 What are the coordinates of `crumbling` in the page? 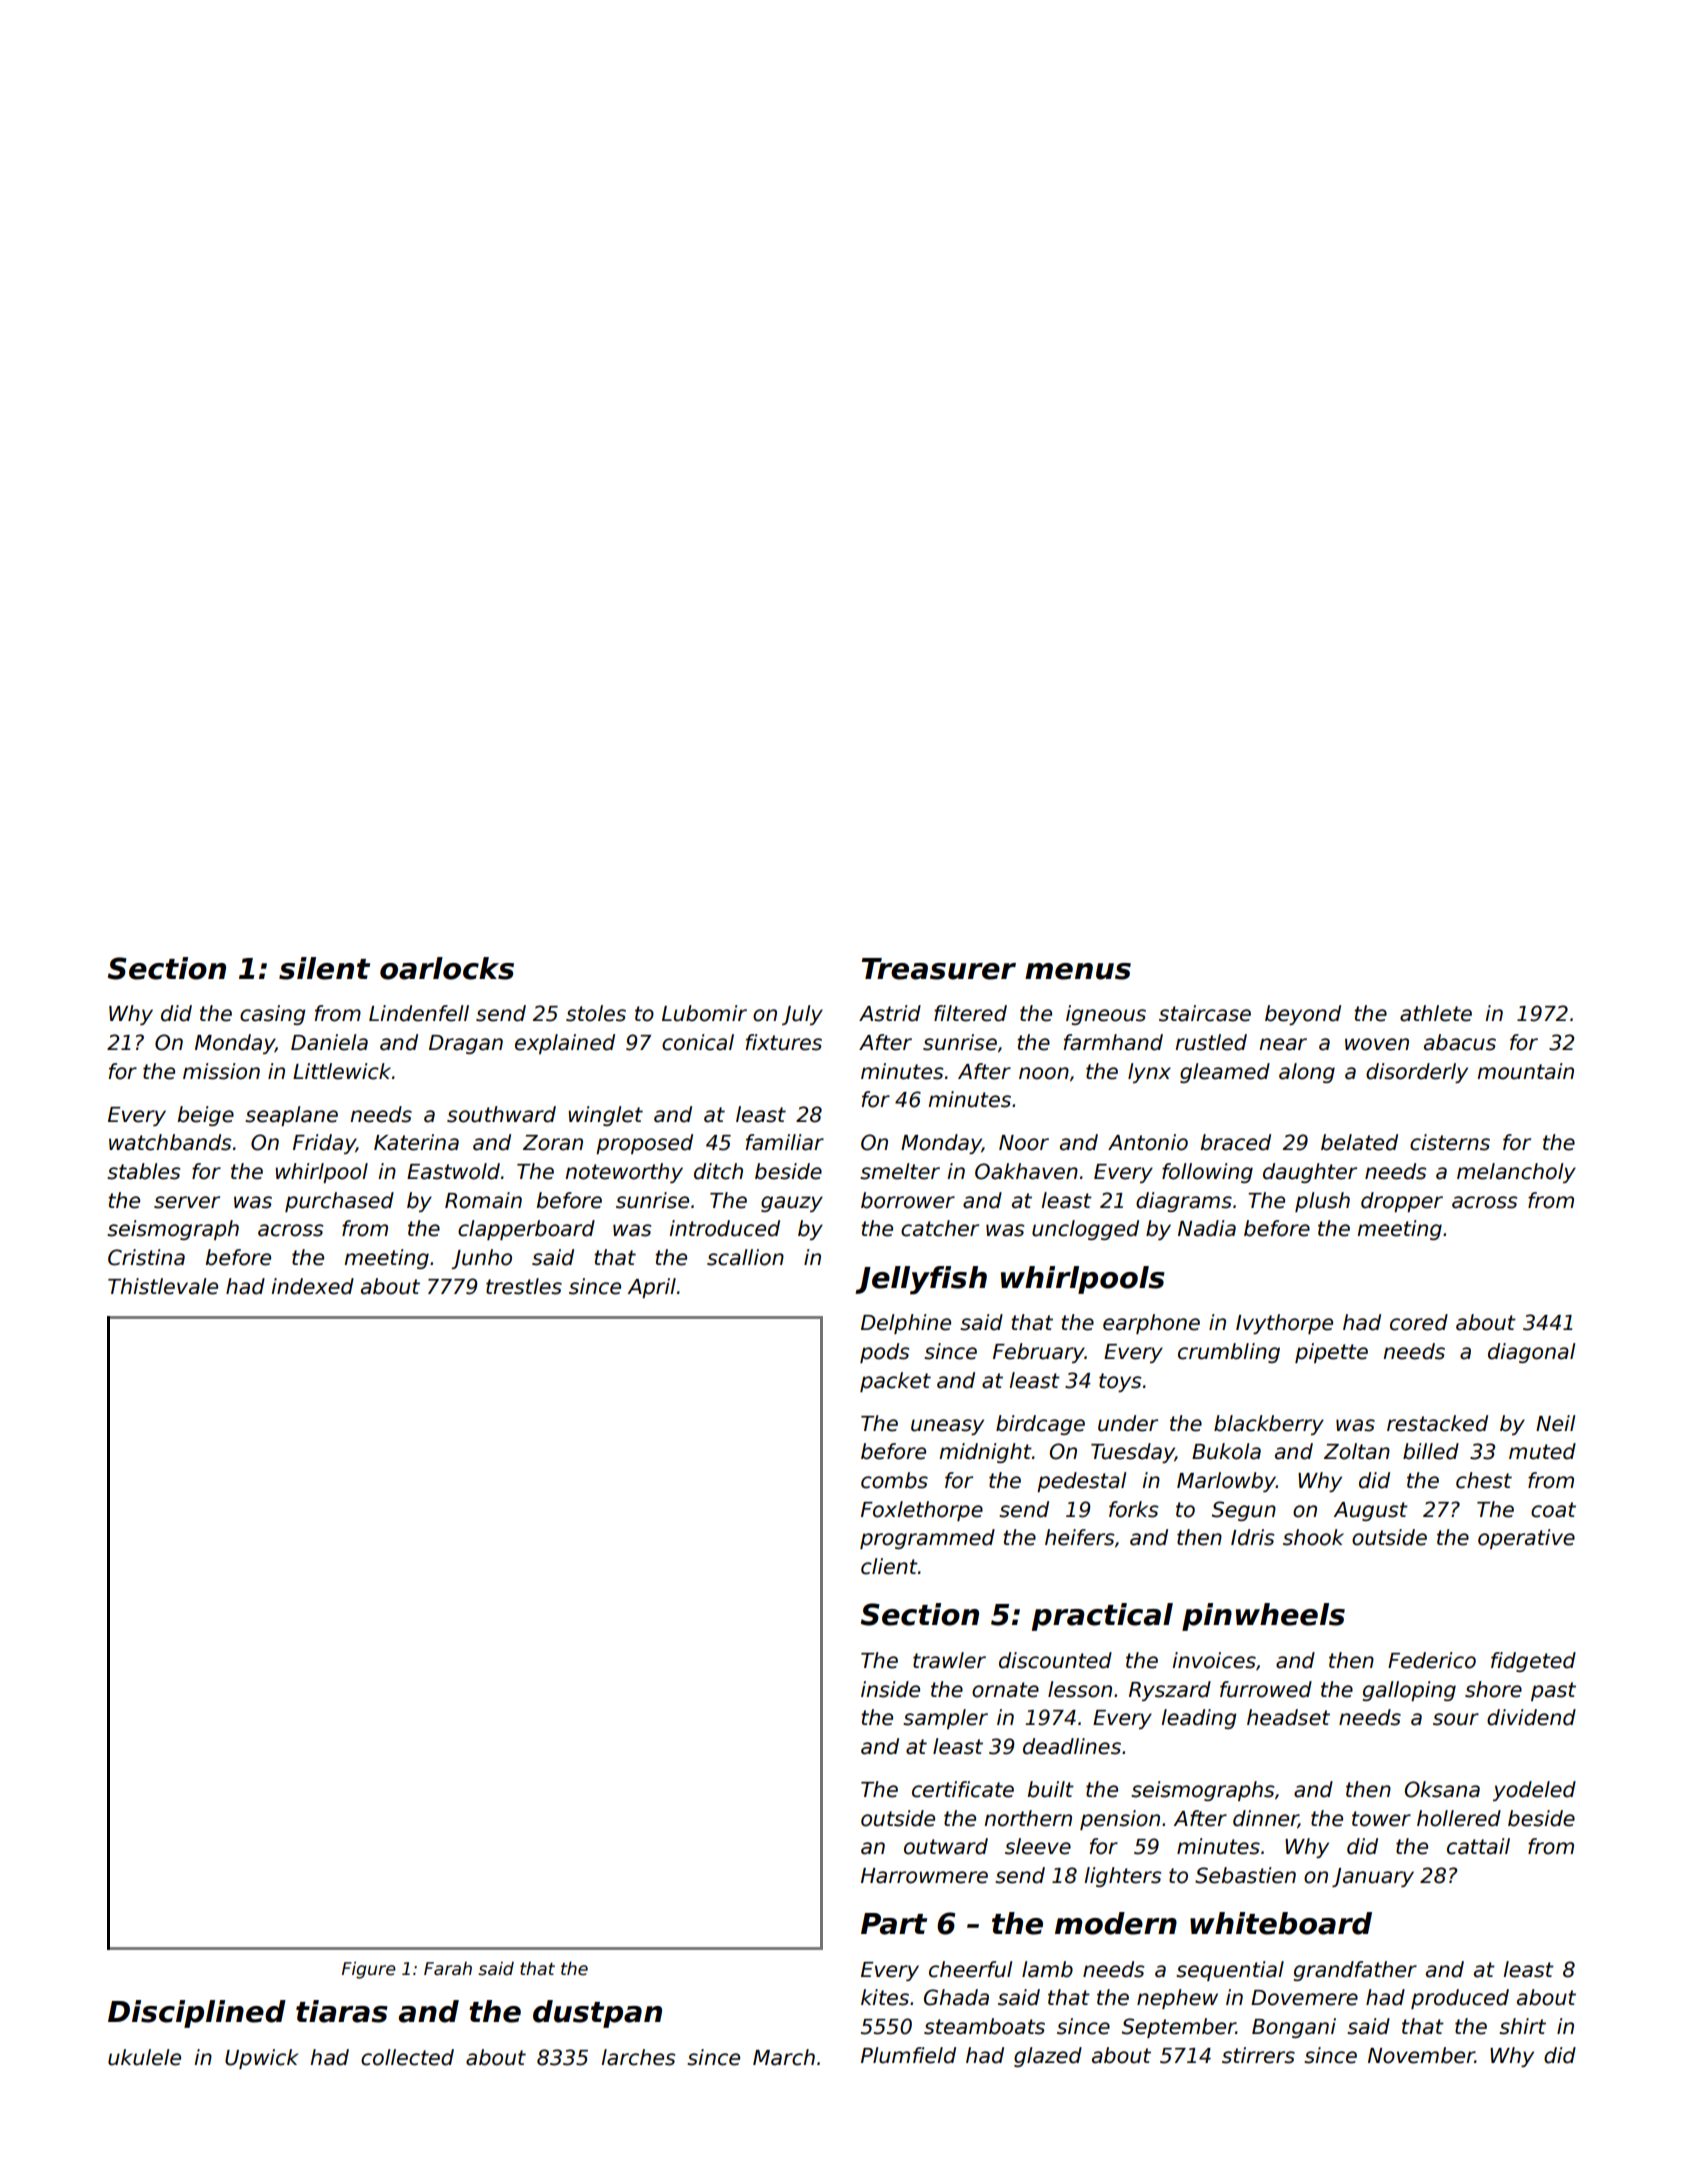 It's located at (1229, 1353).
